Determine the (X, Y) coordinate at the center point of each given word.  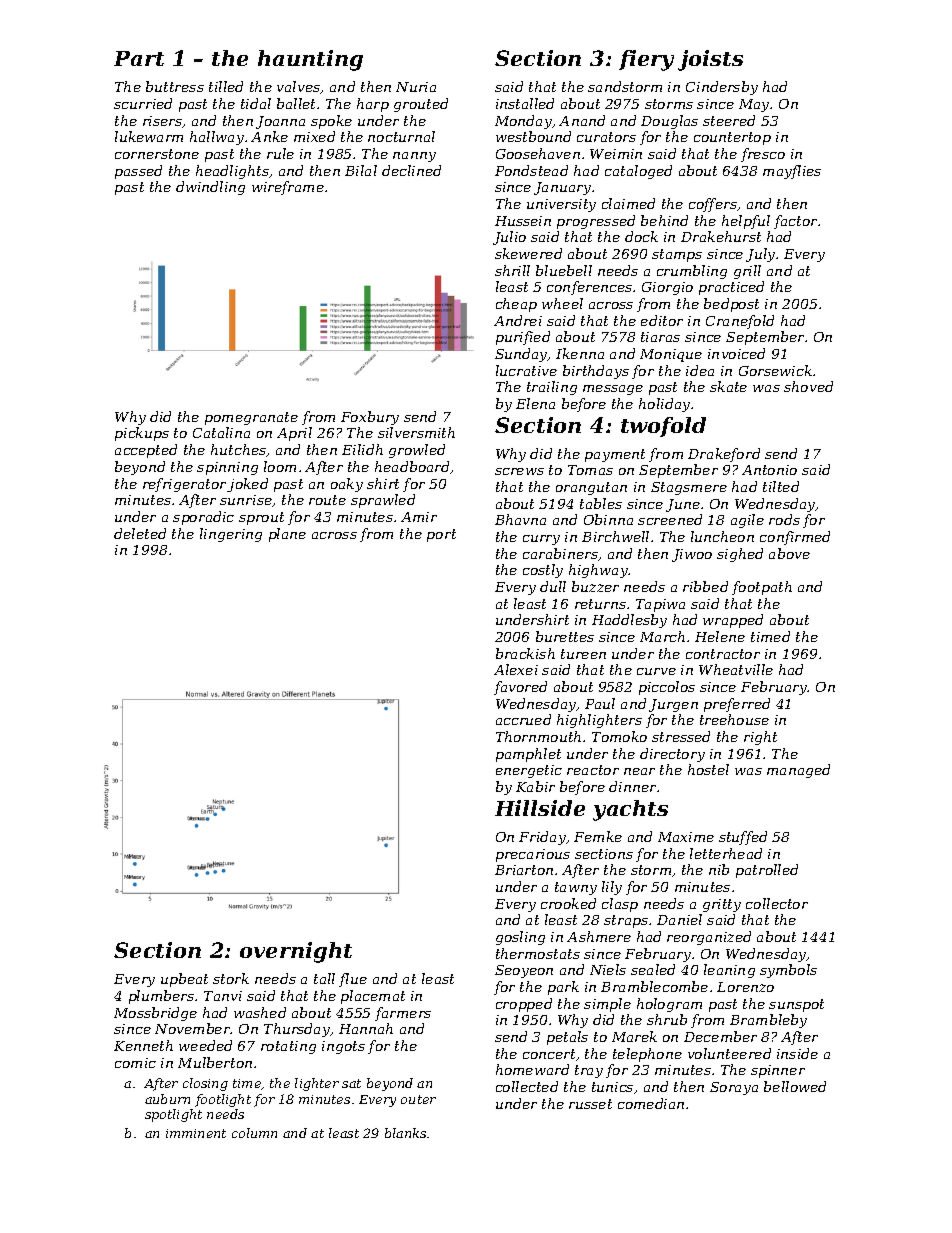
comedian (651, 1103)
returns (600, 604)
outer (418, 1099)
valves (299, 87)
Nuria (416, 87)
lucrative (526, 370)
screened (670, 519)
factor (795, 222)
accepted (146, 451)
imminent (196, 1133)
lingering (231, 535)
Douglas (669, 122)
